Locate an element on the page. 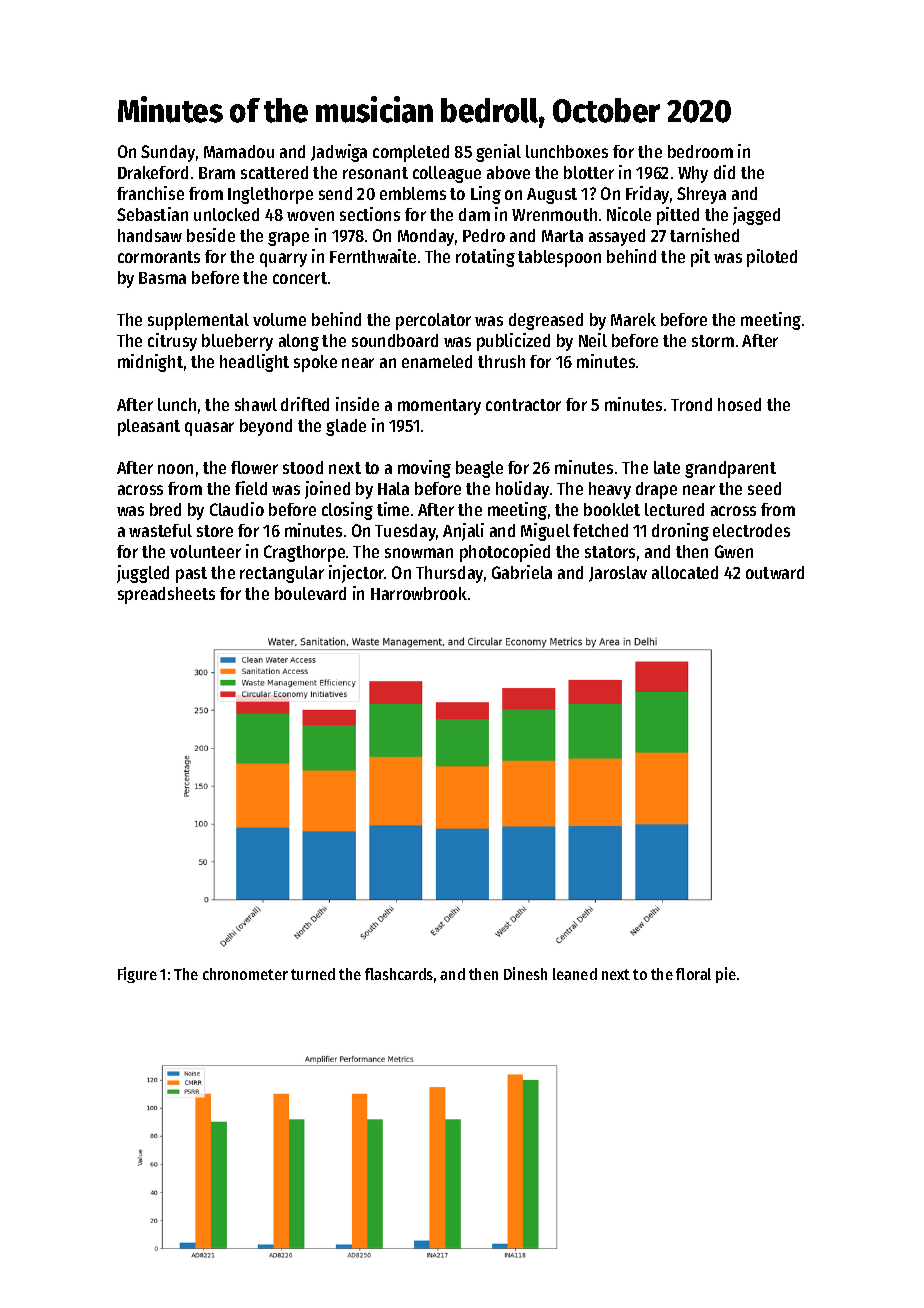  scattered is located at coordinates (274, 172).
